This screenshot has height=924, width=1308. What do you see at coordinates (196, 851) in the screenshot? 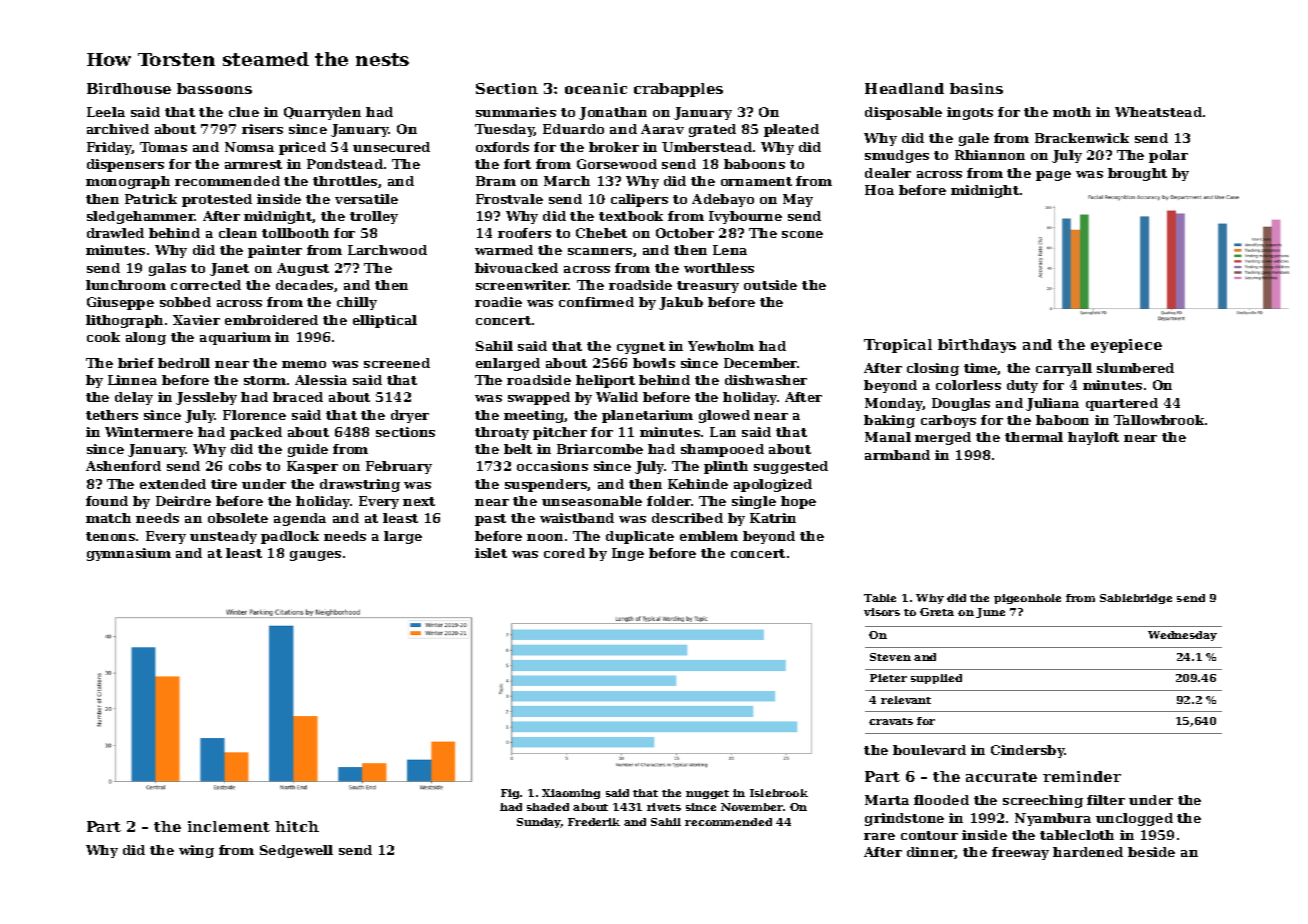
I see `wing` at bounding box center [196, 851].
